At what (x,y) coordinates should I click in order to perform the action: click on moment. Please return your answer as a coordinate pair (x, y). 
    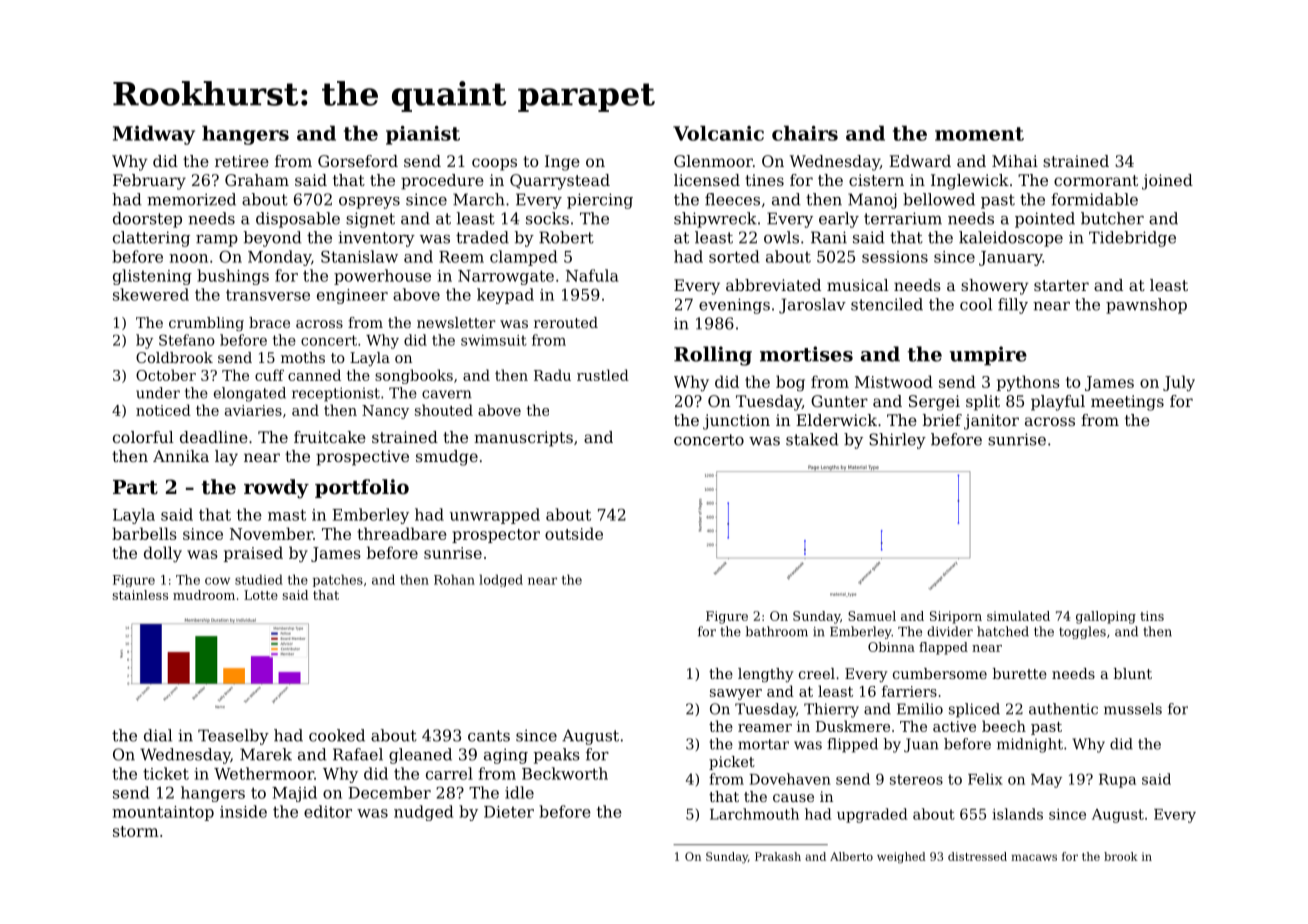
    Looking at the image, I should click on (979, 134).
